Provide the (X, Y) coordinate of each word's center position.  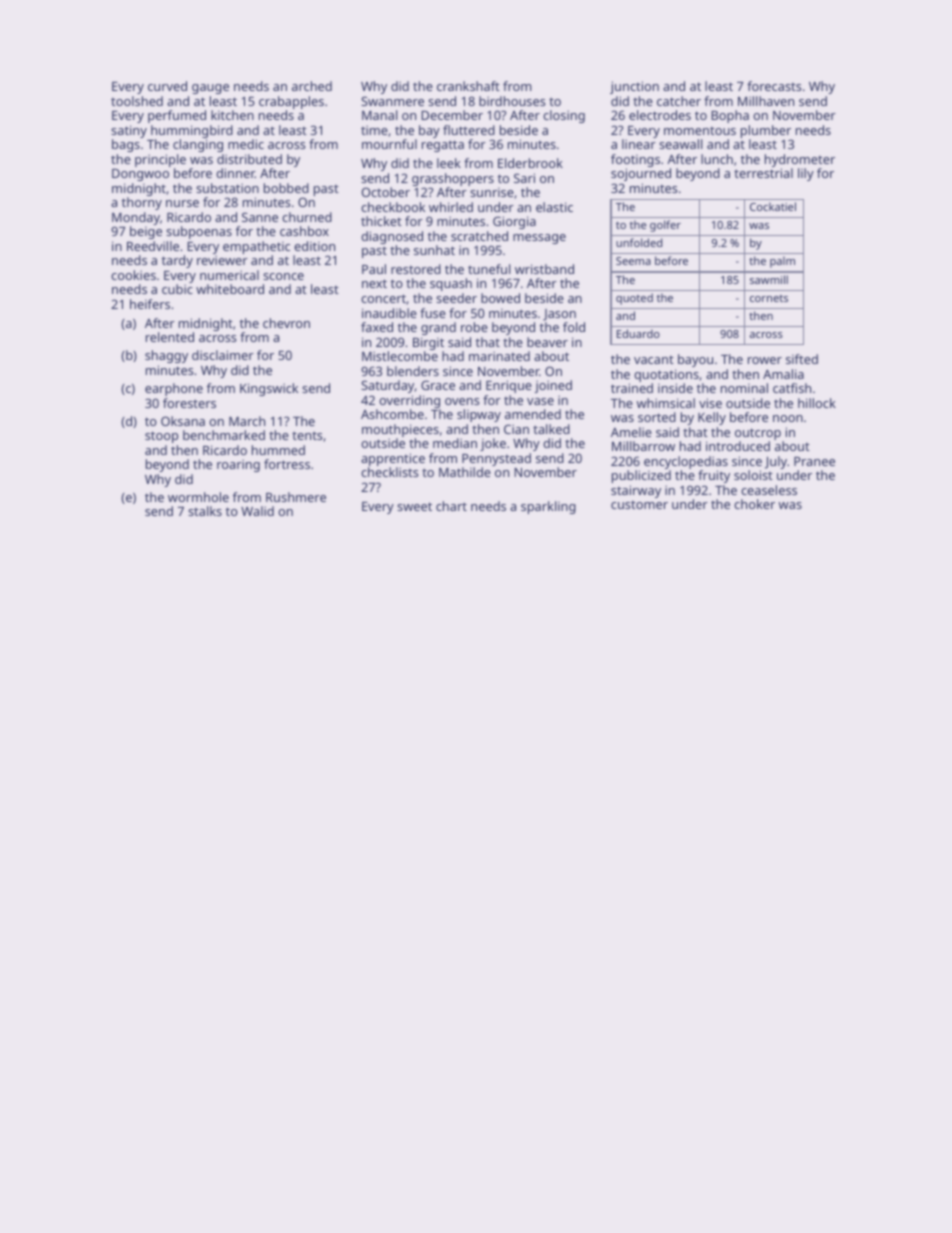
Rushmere (296, 497)
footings (635, 160)
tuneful (489, 269)
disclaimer (223, 355)
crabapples (291, 102)
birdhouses (512, 101)
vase (540, 401)
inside (675, 388)
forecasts (774, 86)
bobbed (286, 188)
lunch (717, 159)
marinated (499, 356)
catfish (792, 388)
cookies (133, 275)
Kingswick (269, 389)
